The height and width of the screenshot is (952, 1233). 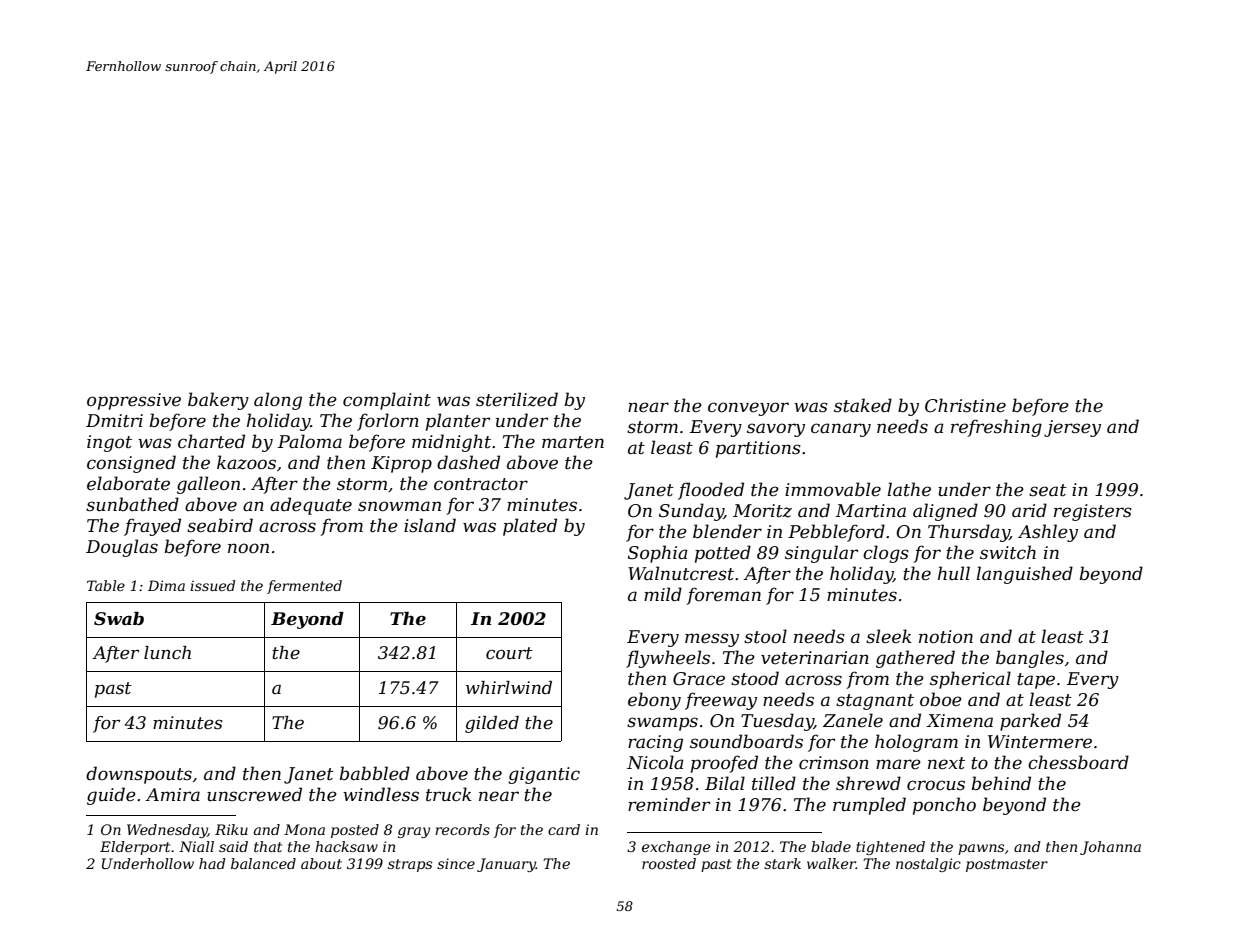 What do you see at coordinates (836, 533) in the screenshot?
I see `Pebbleford` at bounding box center [836, 533].
